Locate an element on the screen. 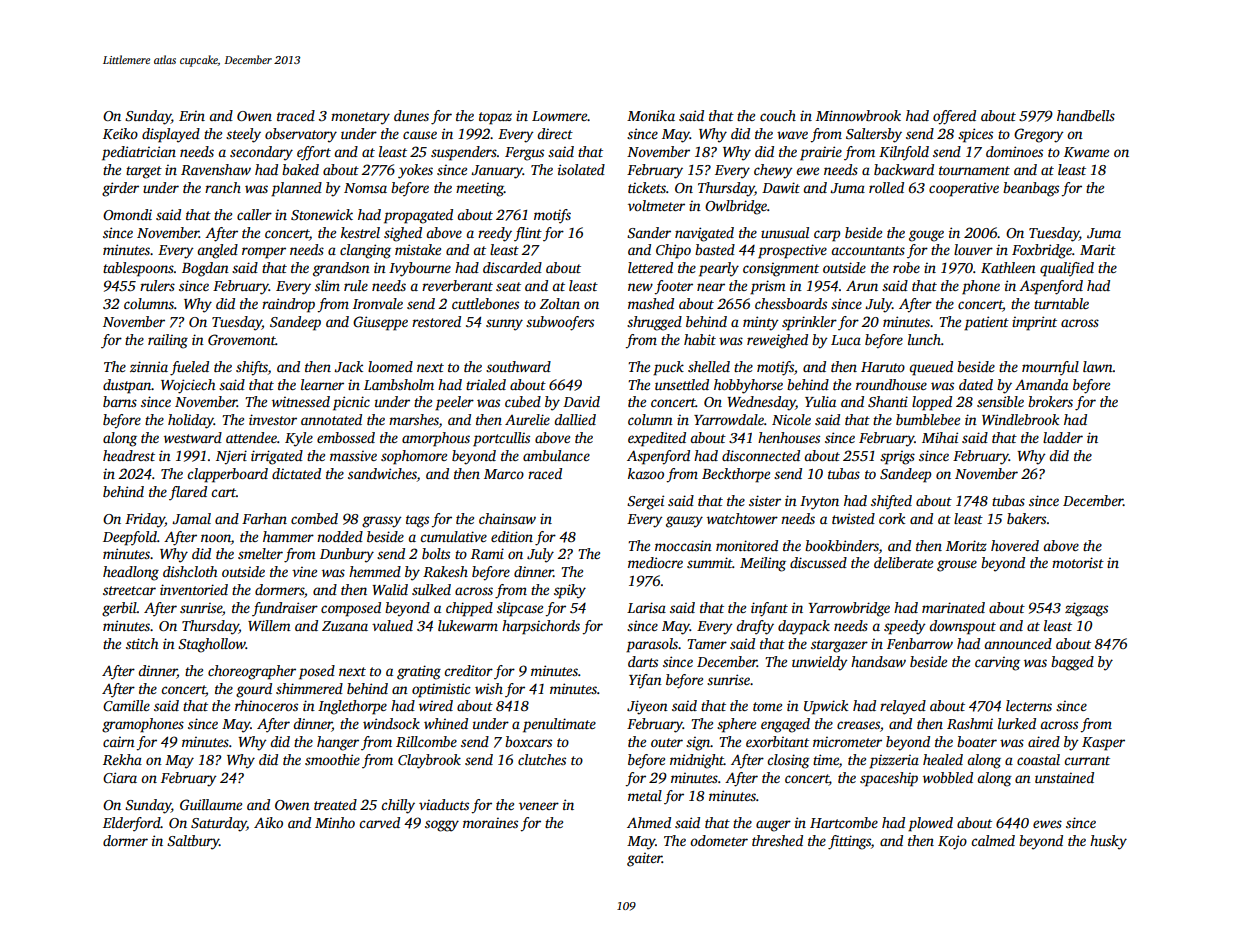 This screenshot has height=952, width=1233. plowed is located at coordinates (930, 824).
